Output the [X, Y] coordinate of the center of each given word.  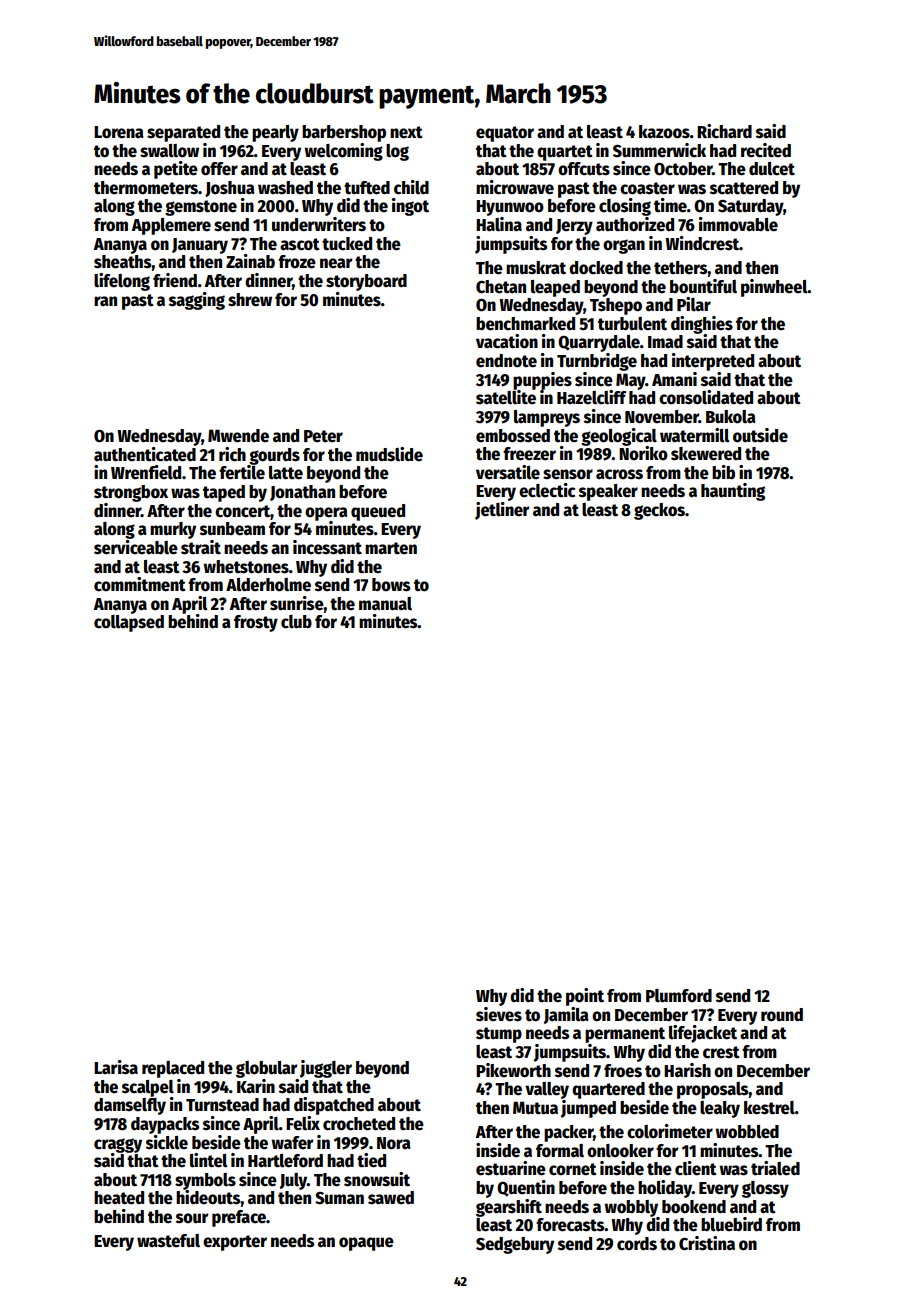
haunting [733, 492]
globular [266, 1069]
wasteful [168, 1241]
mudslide [389, 454]
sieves [499, 1014]
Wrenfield [146, 472]
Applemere [171, 226]
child [411, 187]
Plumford [679, 996]
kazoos [664, 132]
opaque [366, 1244]
